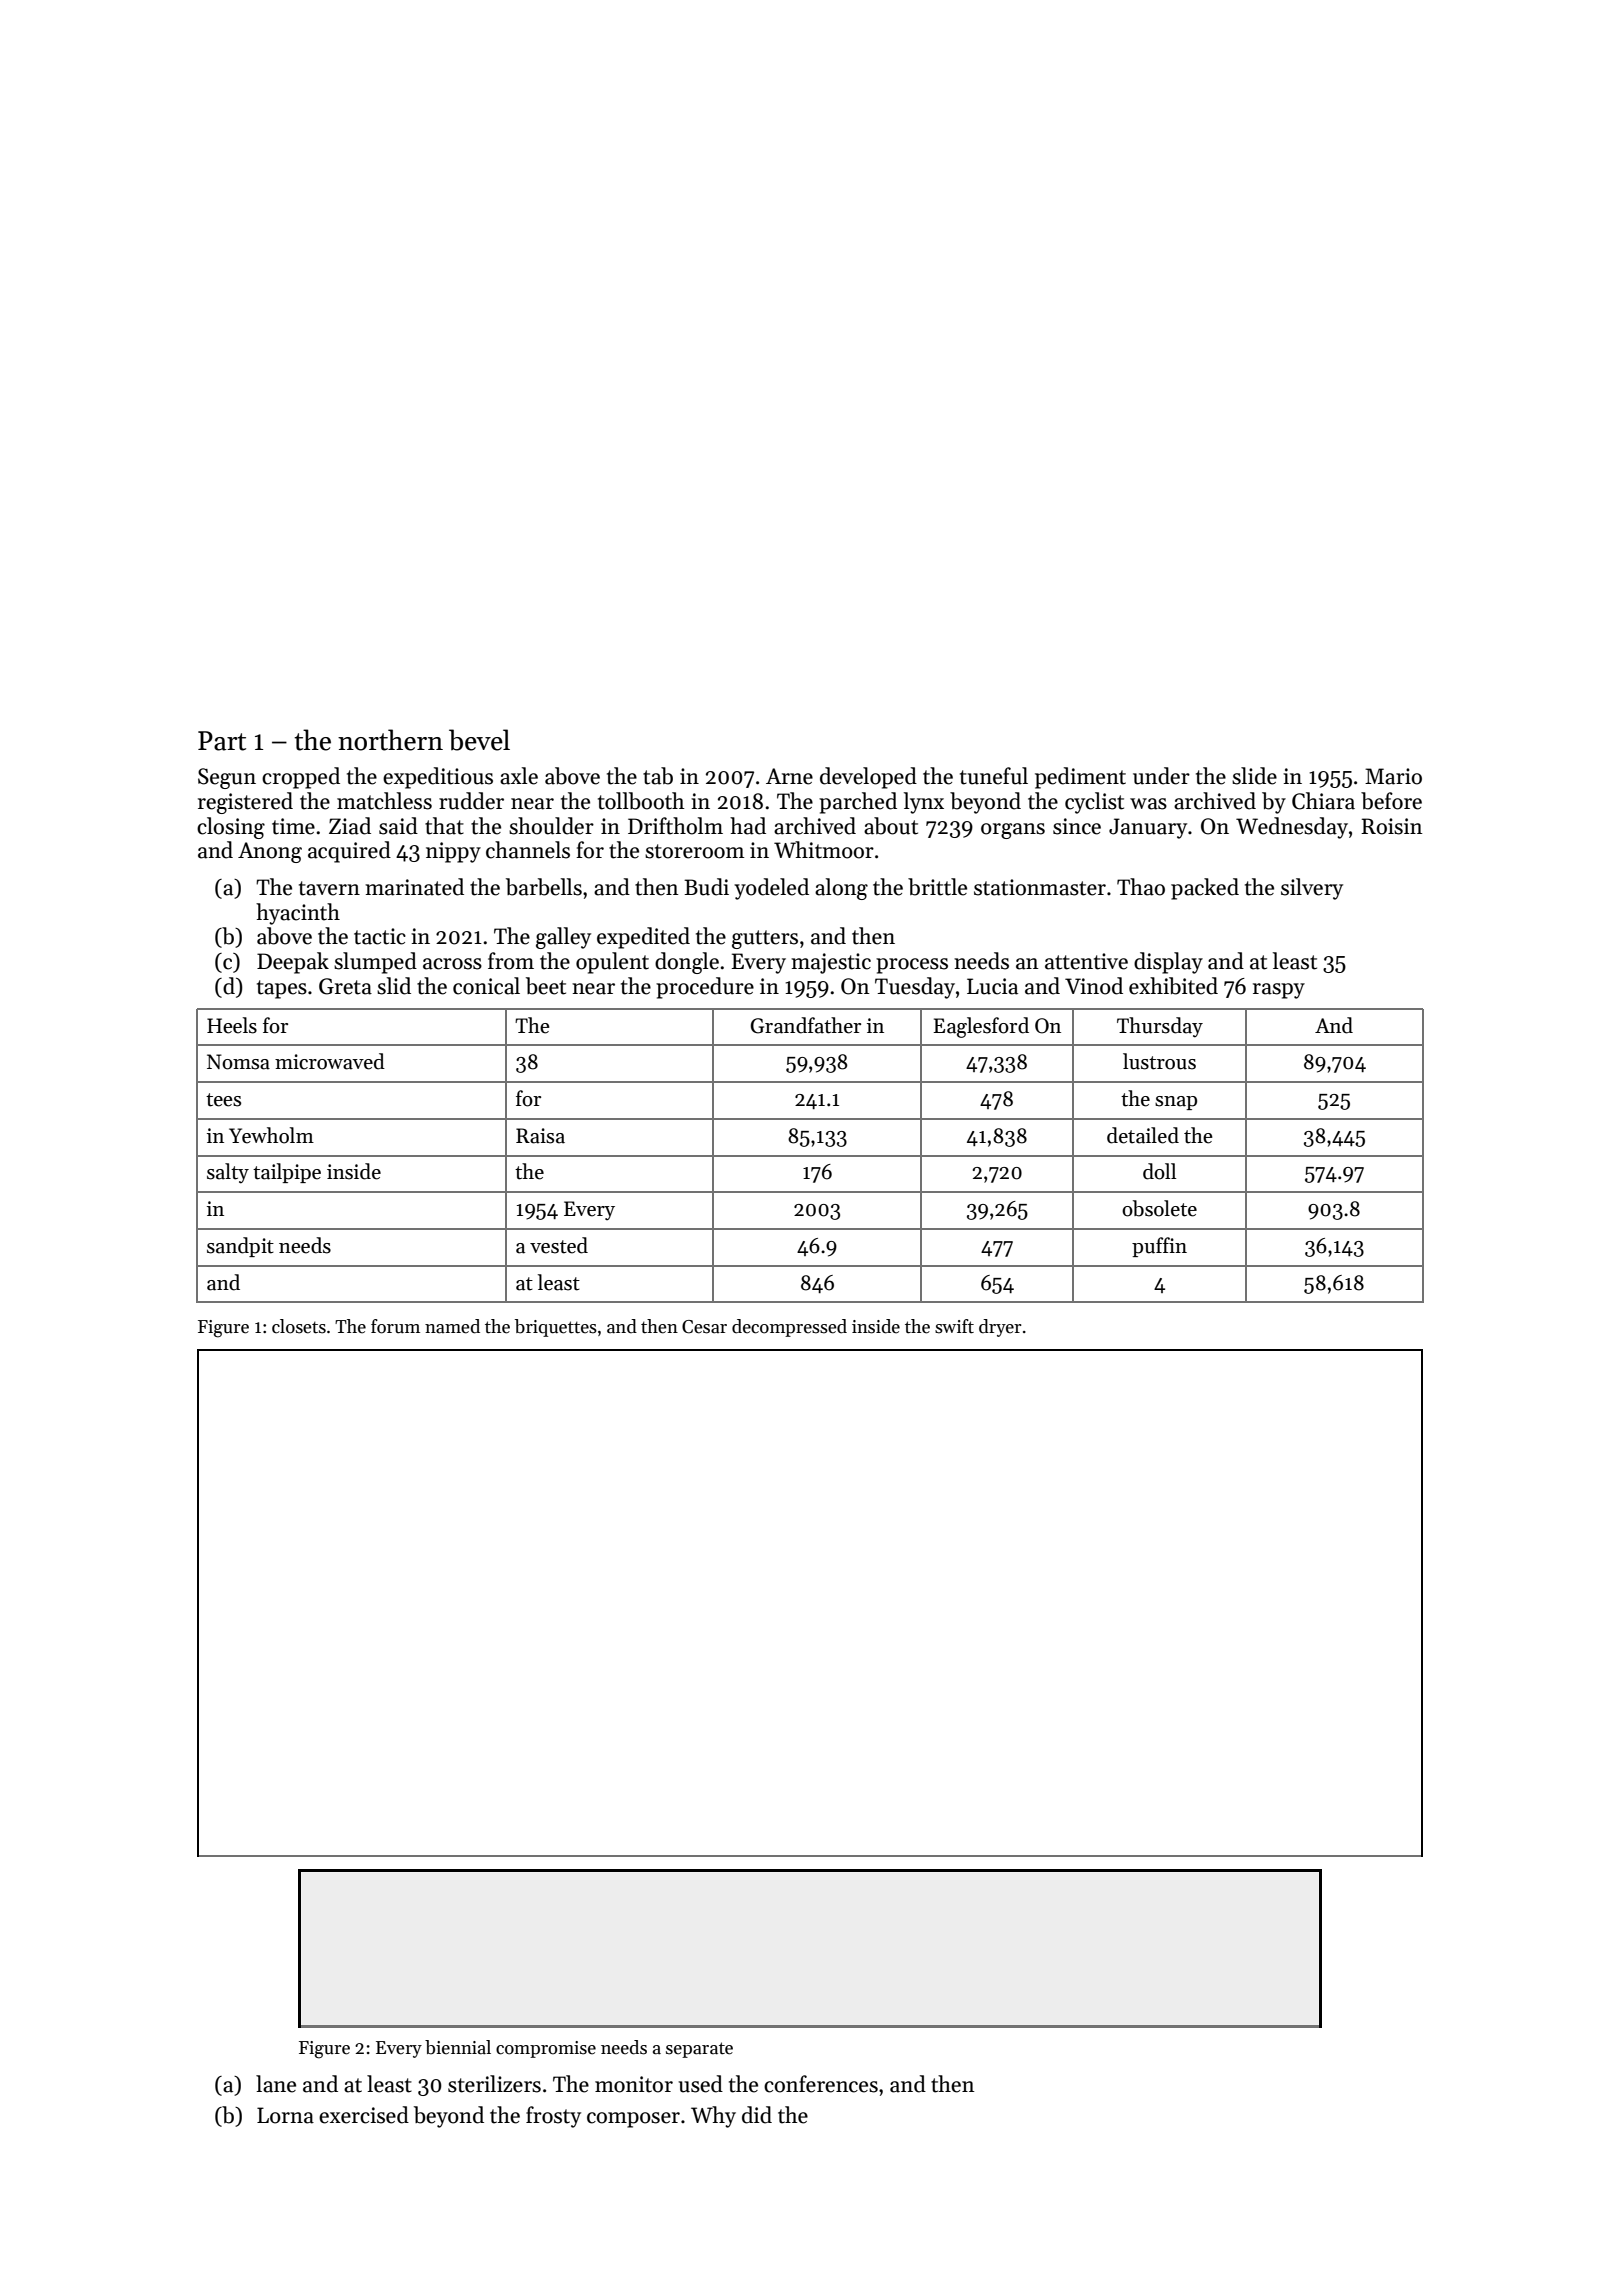  Describe the element at coordinates (1159, 1247) in the image. I see `puffin` at that location.
